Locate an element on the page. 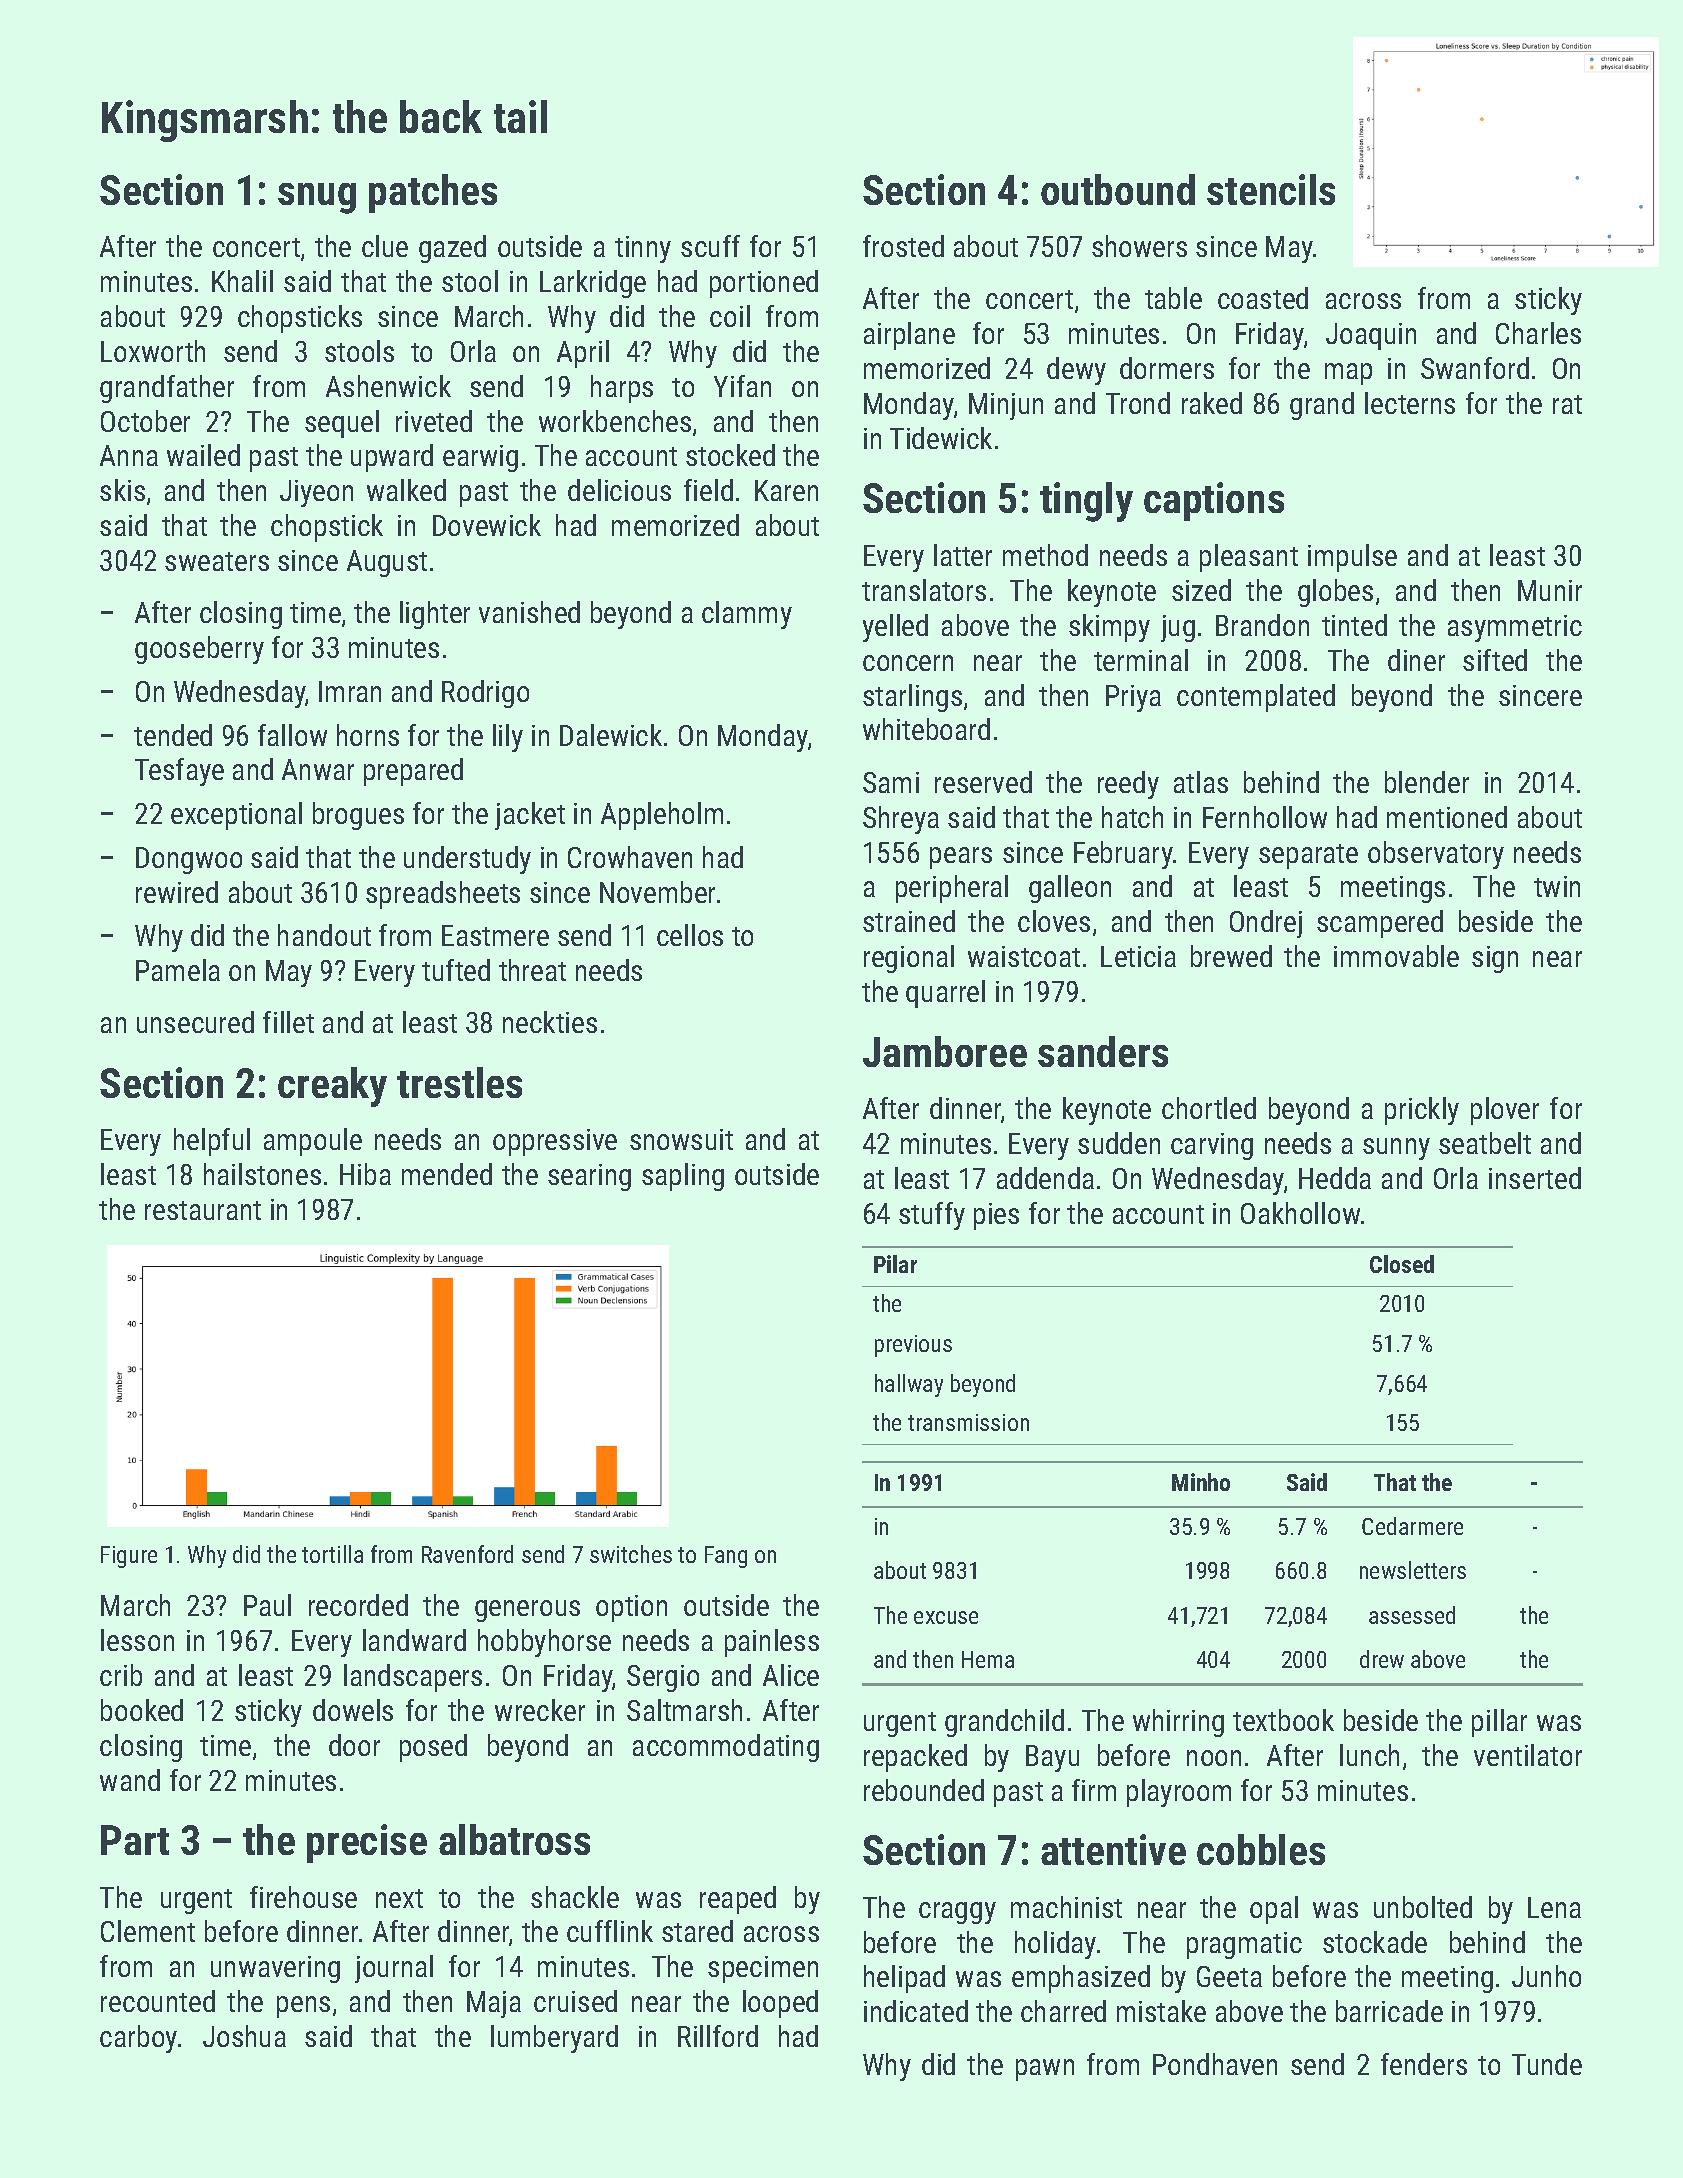 The width and height of the document is (1683, 2178). clue is located at coordinates (385, 246).
